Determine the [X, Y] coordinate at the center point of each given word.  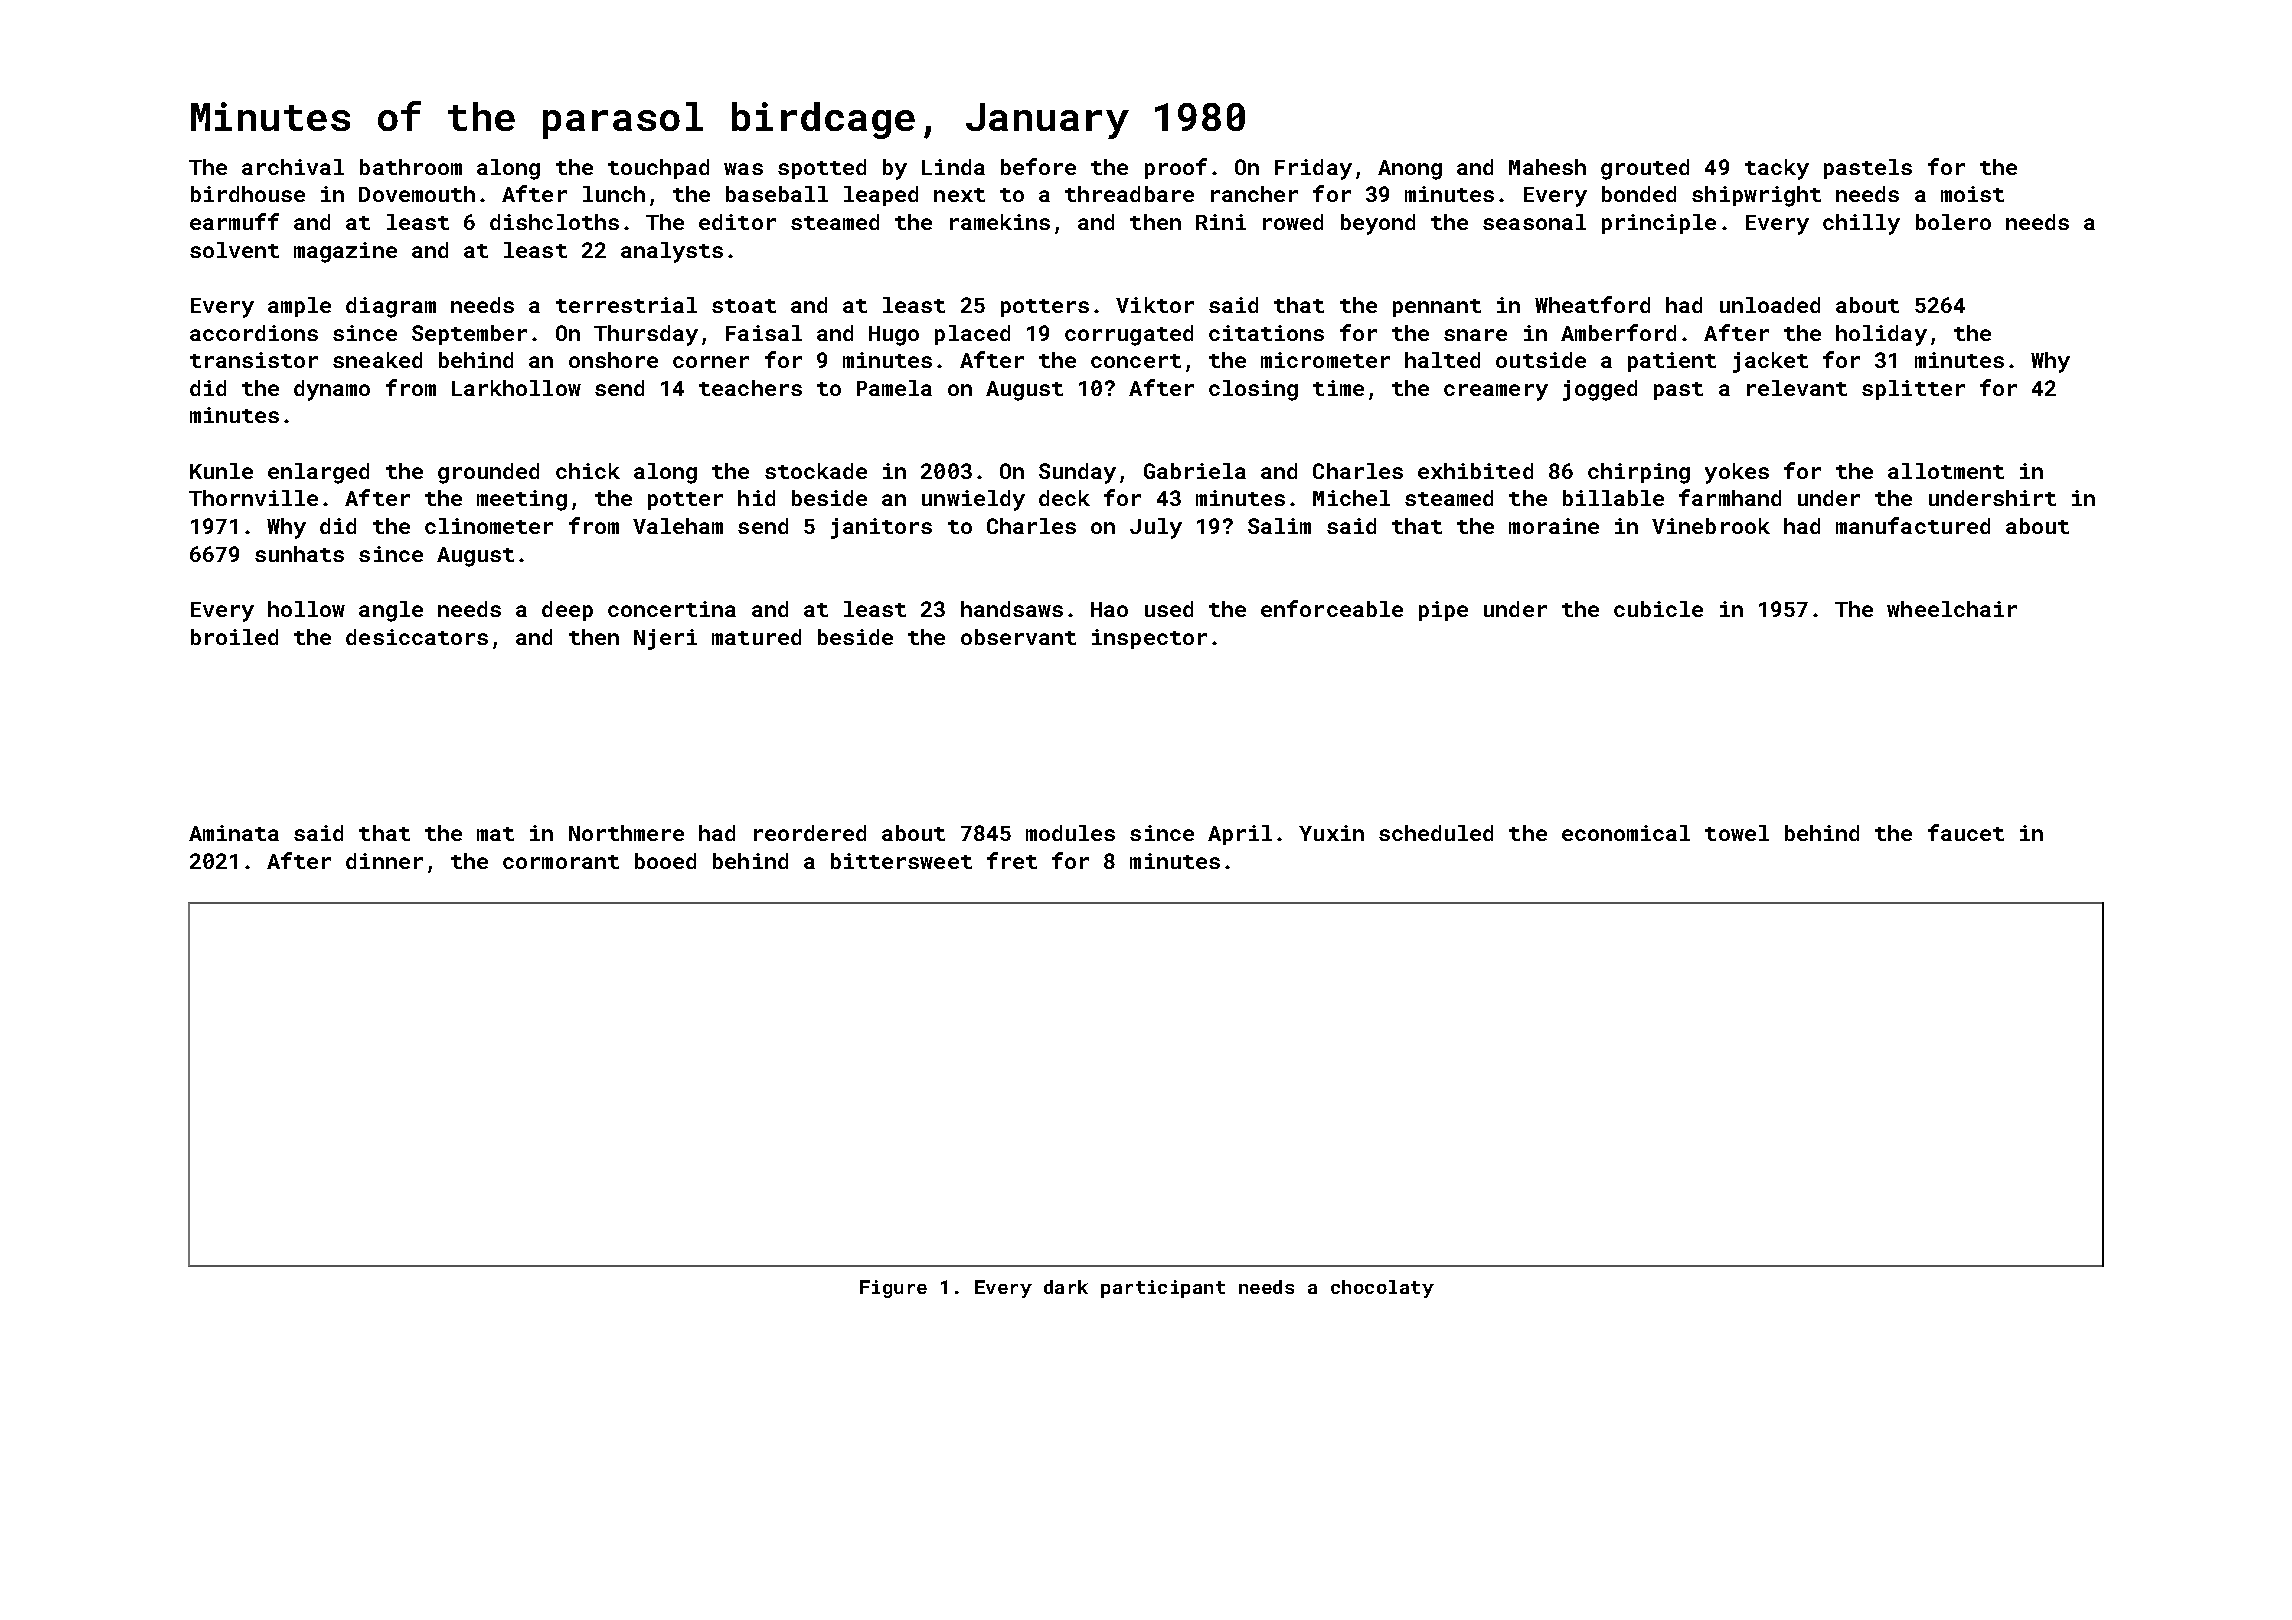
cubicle [1658, 609]
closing [1253, 390]
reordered [810, 833]
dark [1066, 1287]
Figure [893, 1289]
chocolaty [1382, 1289]
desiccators [417, 637]
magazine [345, 252]
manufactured [1913, 525]
